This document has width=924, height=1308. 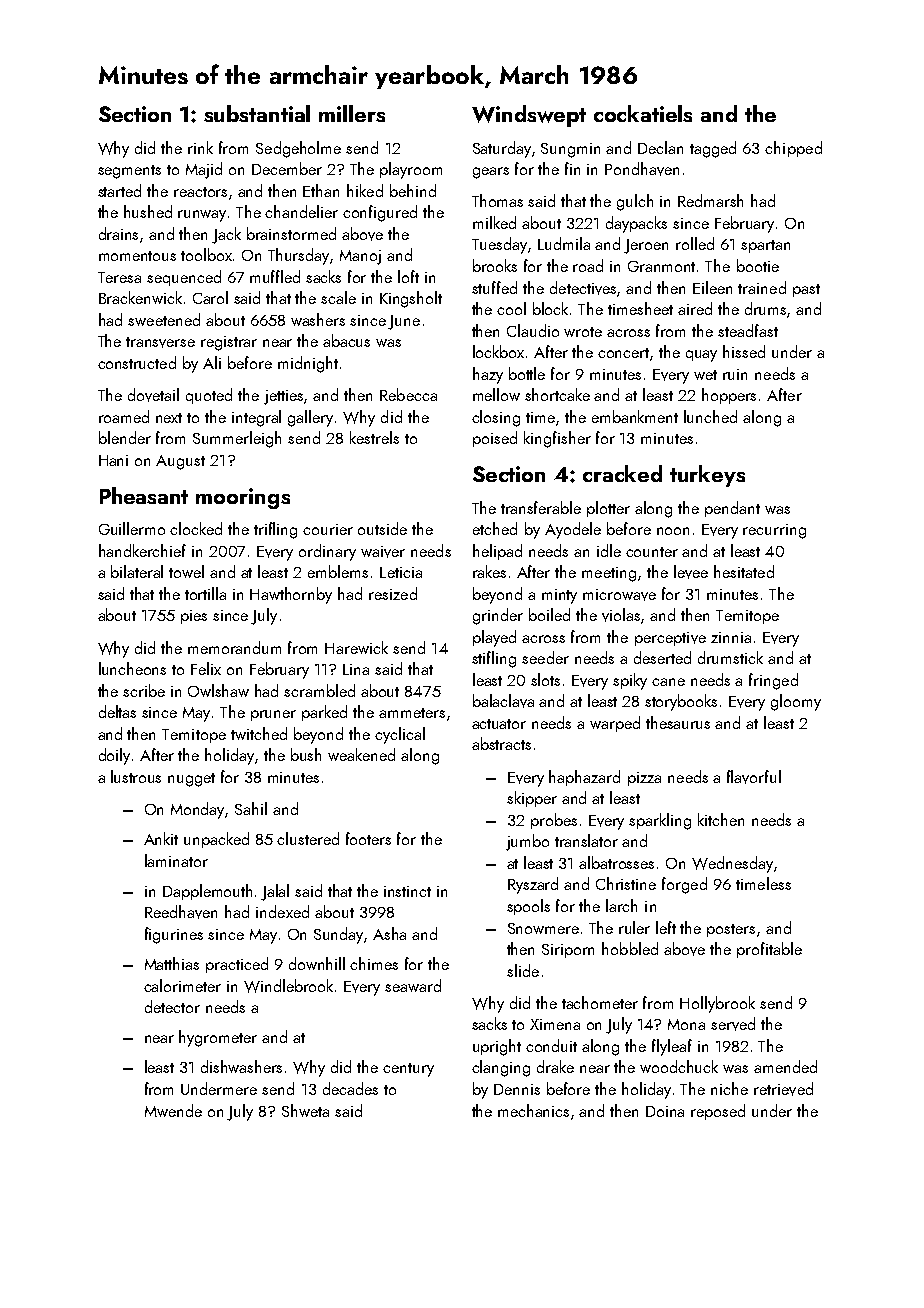 What do you see at coordinates (731, 637) in the document?
I see `zinnia` at bounding box center [731, 637].
